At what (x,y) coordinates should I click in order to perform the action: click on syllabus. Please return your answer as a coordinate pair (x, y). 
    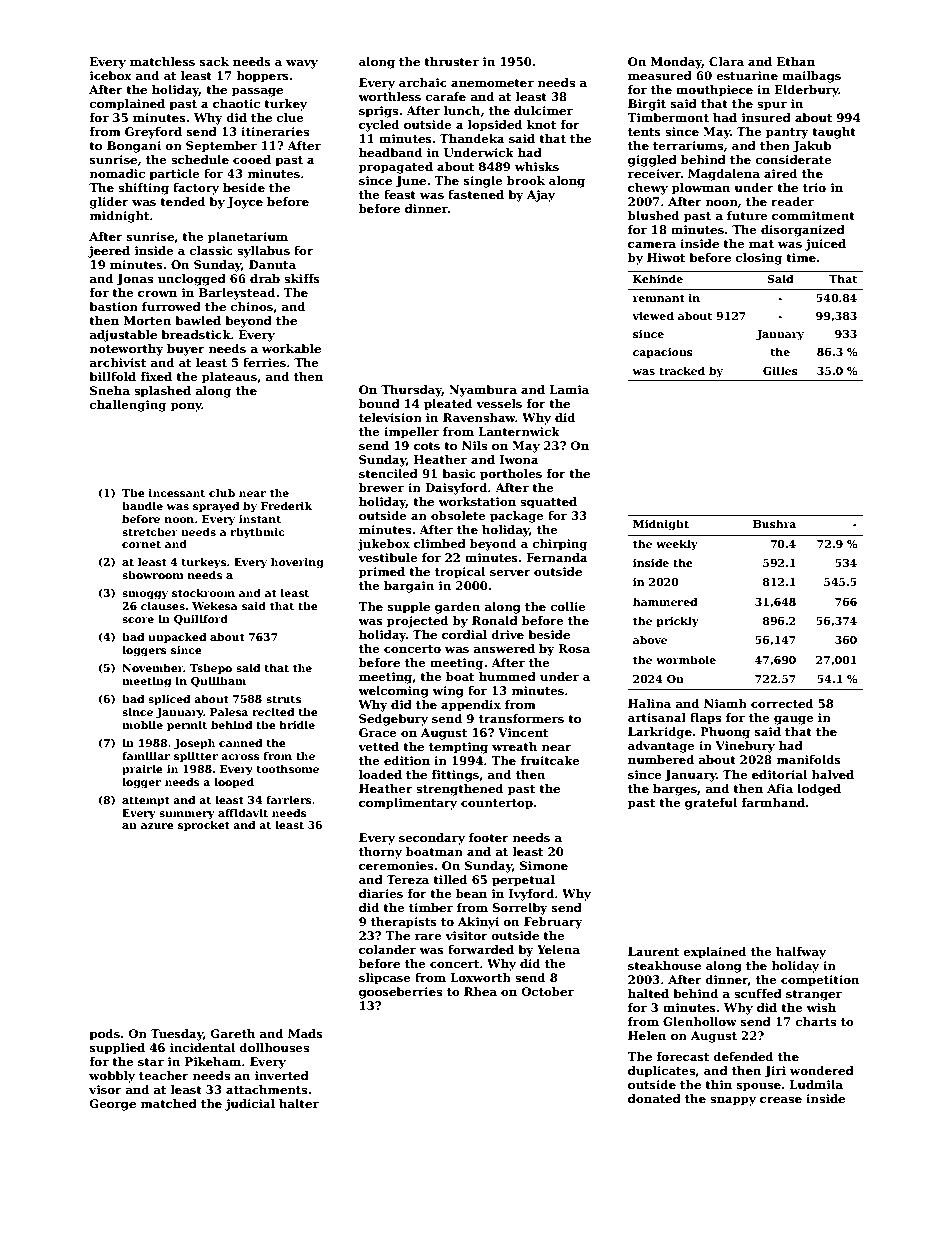
    Looking at the image, I should click on (263, 252).
